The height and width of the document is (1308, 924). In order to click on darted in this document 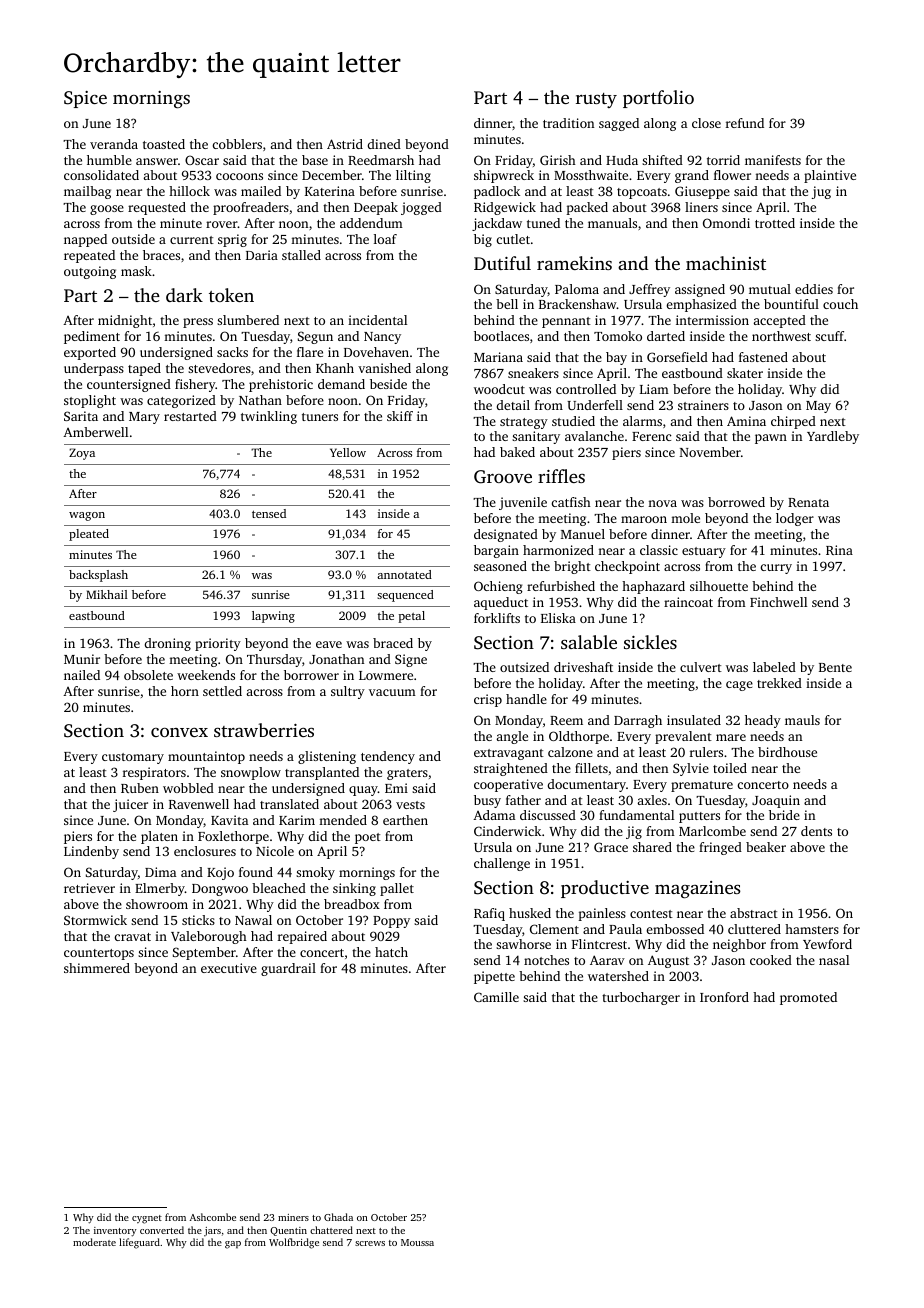, I will do `click(666, 336)`.
